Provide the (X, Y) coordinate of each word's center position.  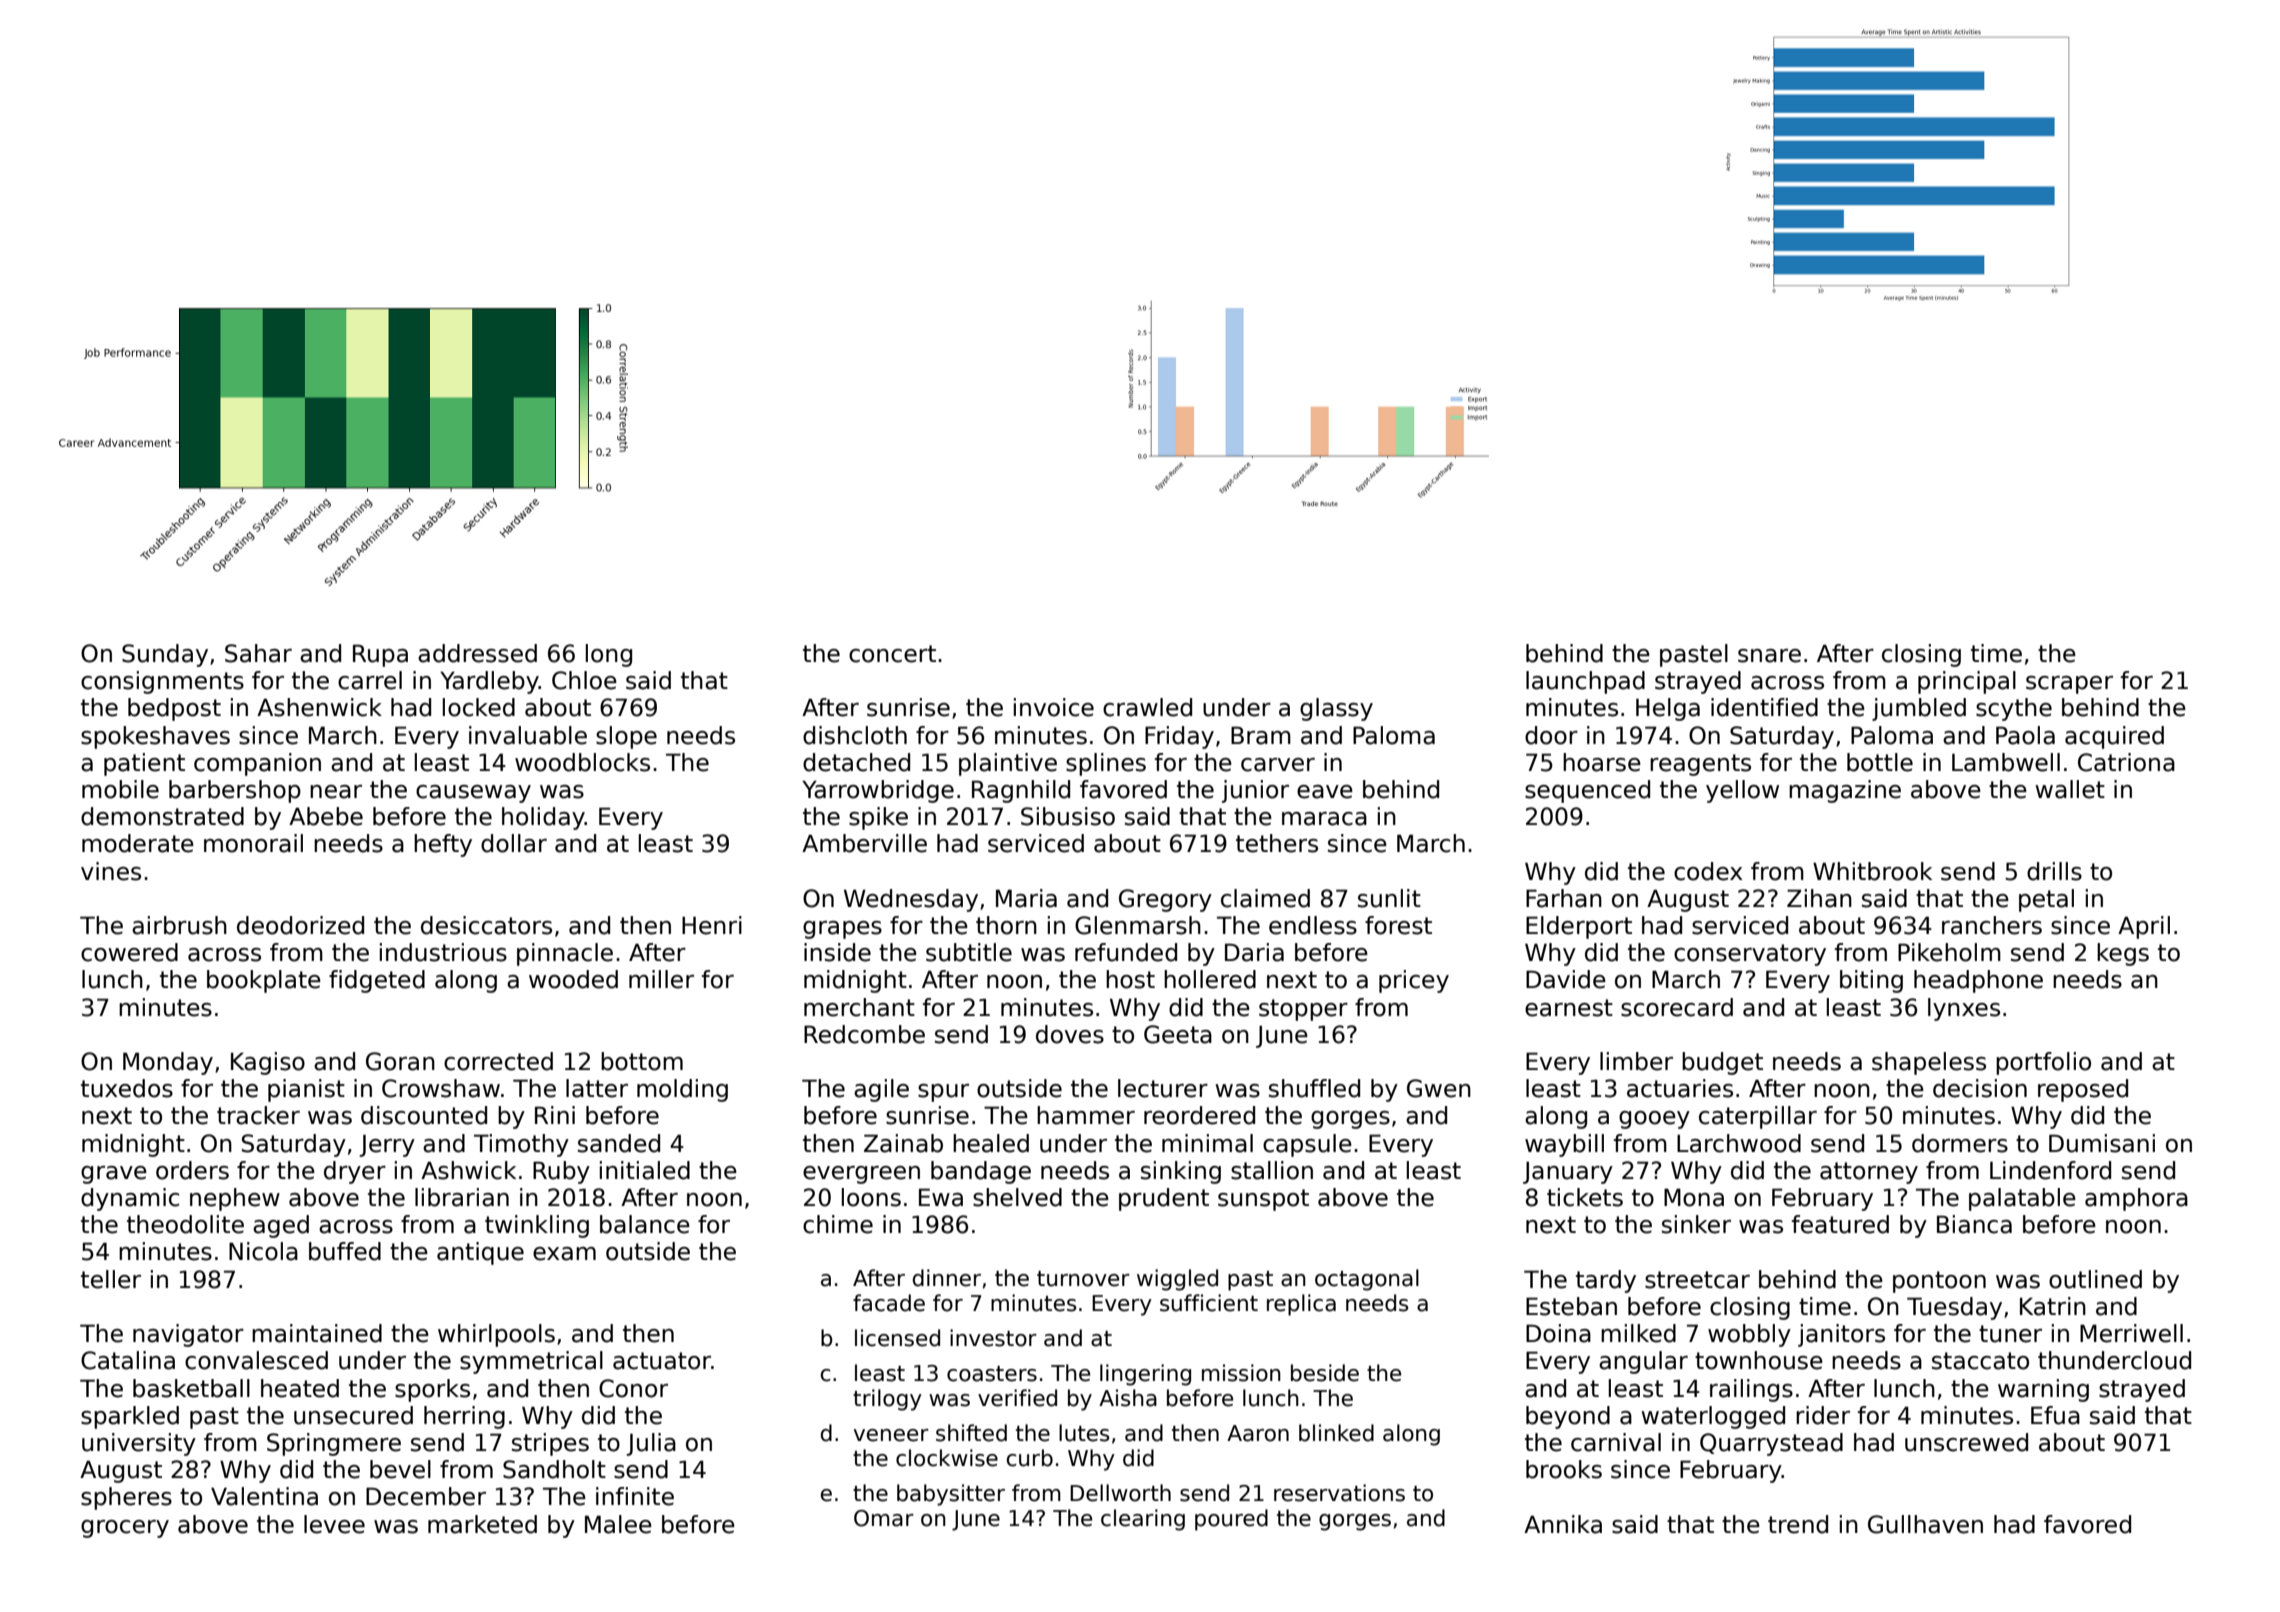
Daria (1254, 952)
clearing (1143, 1520)
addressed (477, 653)
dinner (947, 1278)
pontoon (1939, 1282)
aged (281, 1226)
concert (892, 654)
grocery (125, 1529)
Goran (400, 1061)
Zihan (1819, 898)
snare (1769, 656)
